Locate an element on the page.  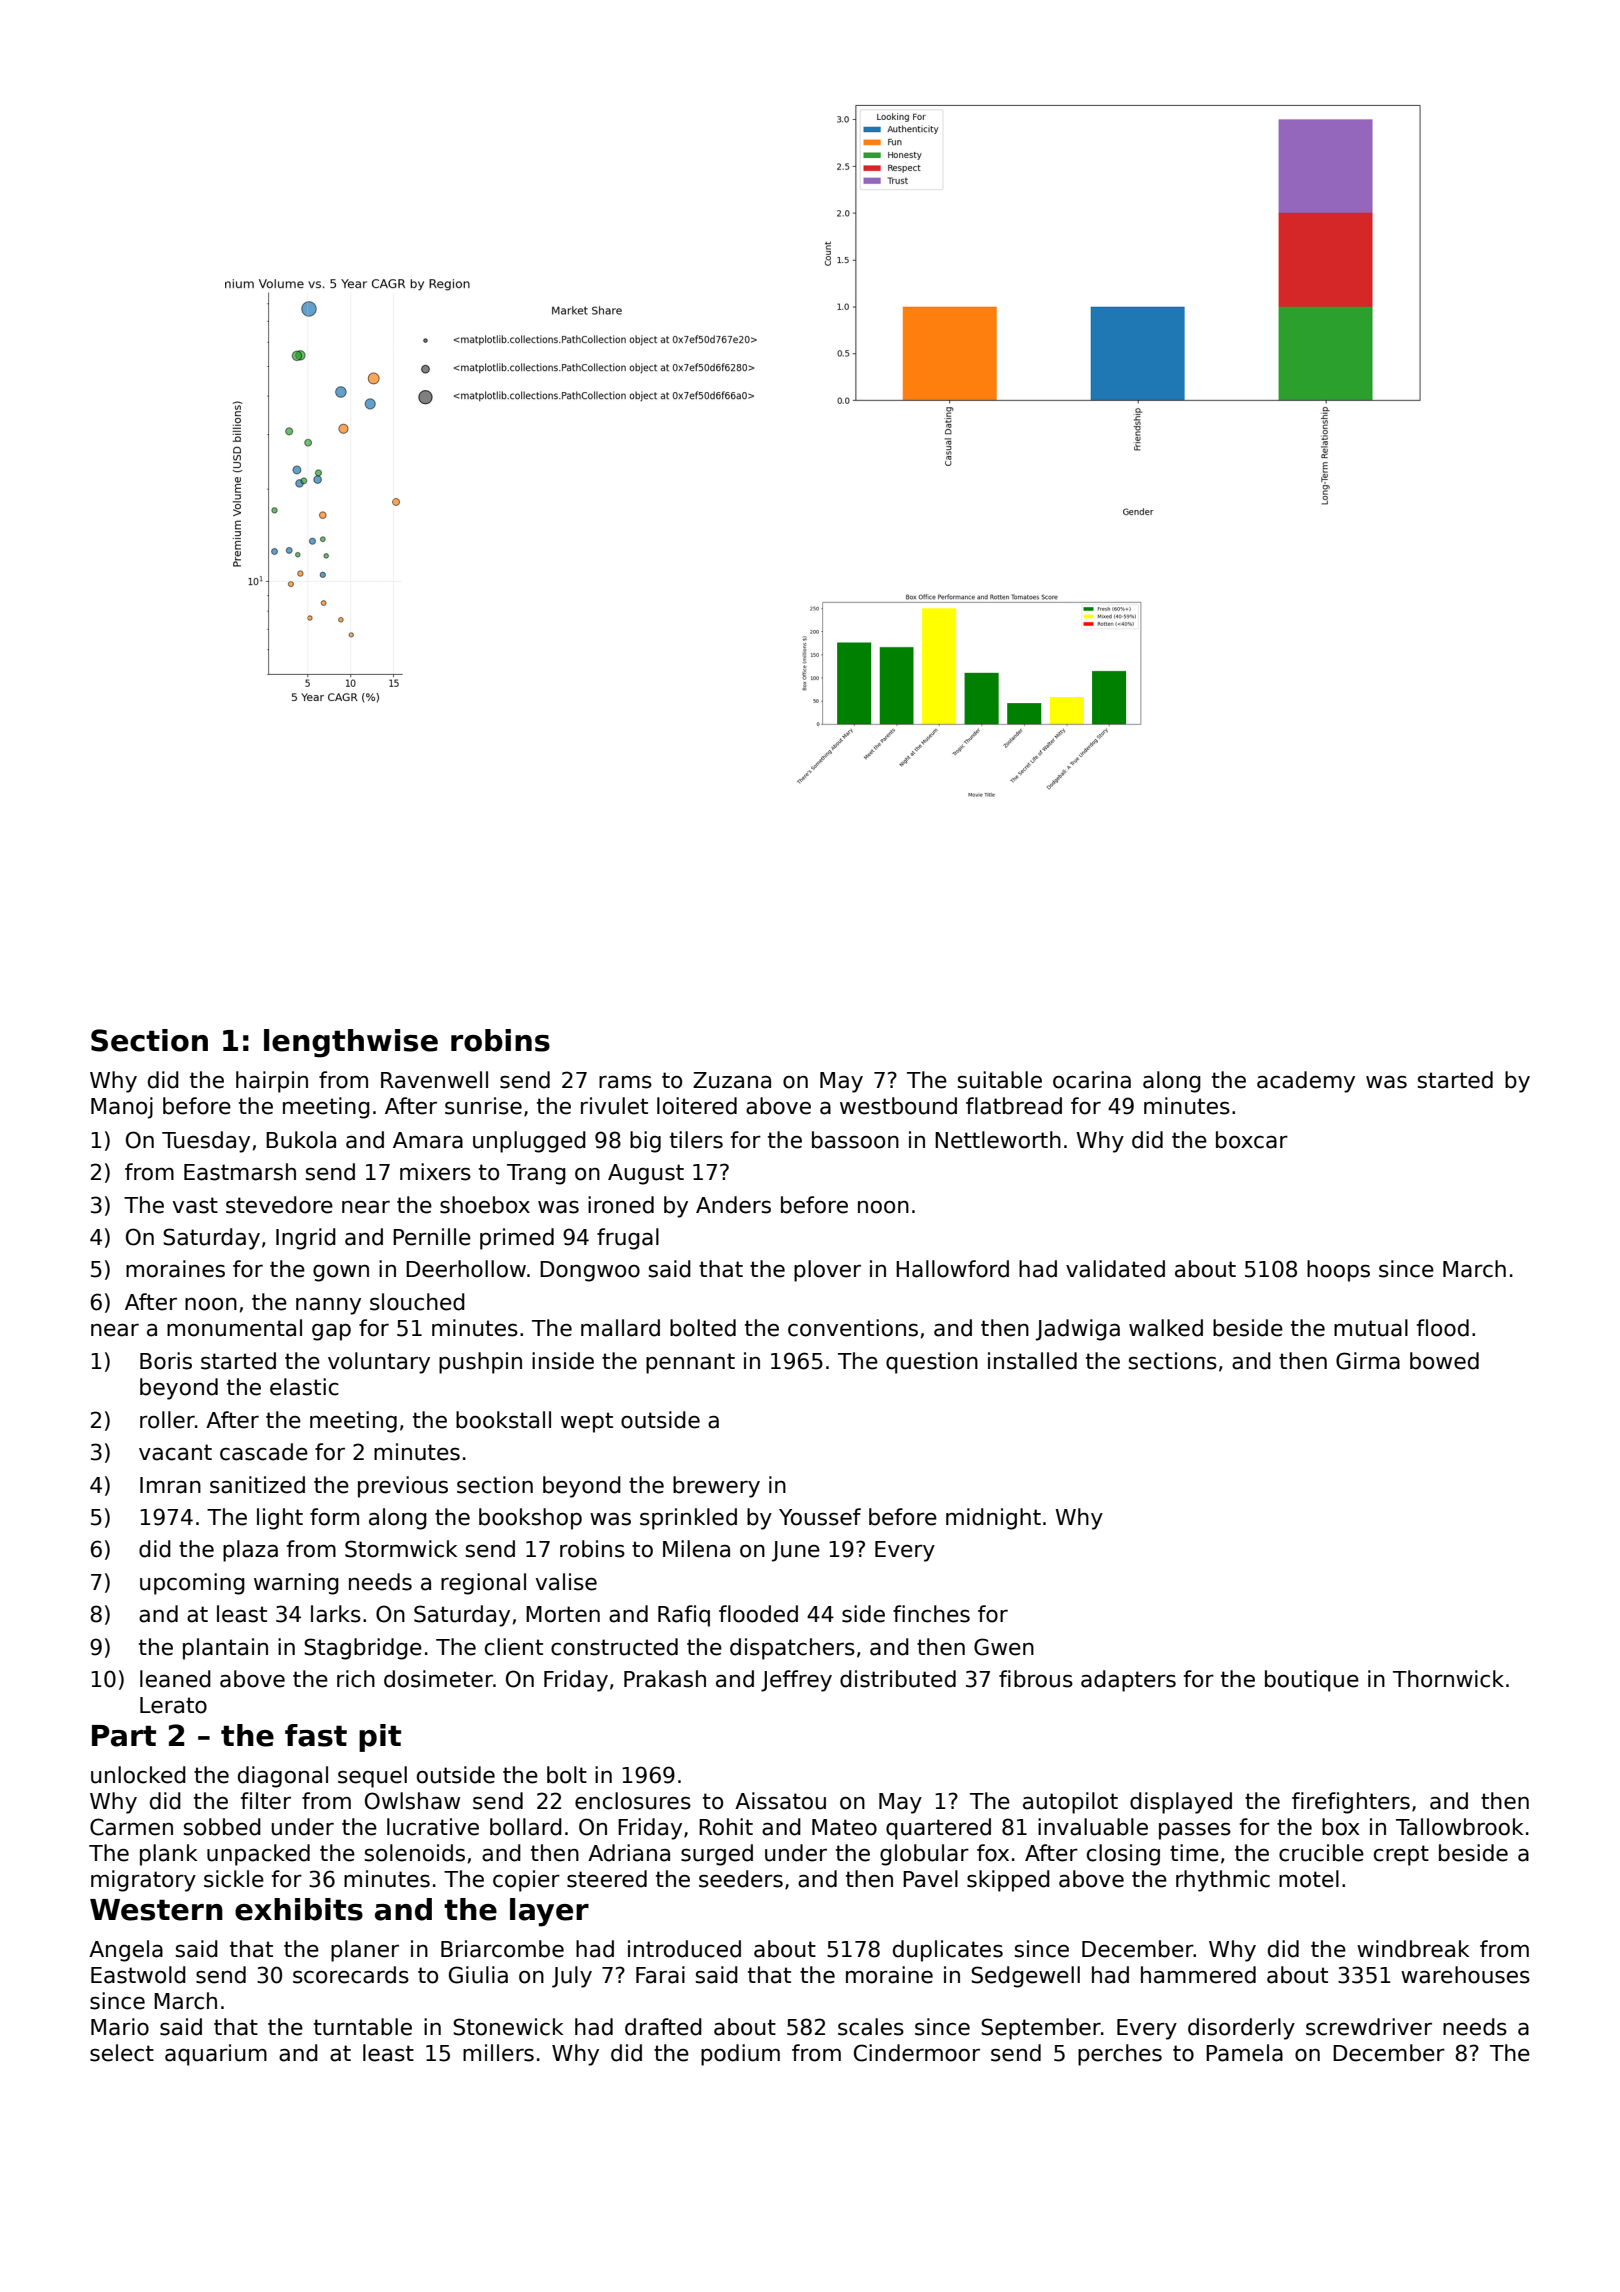
Stonewick is located at coordinates (508, 2027).
